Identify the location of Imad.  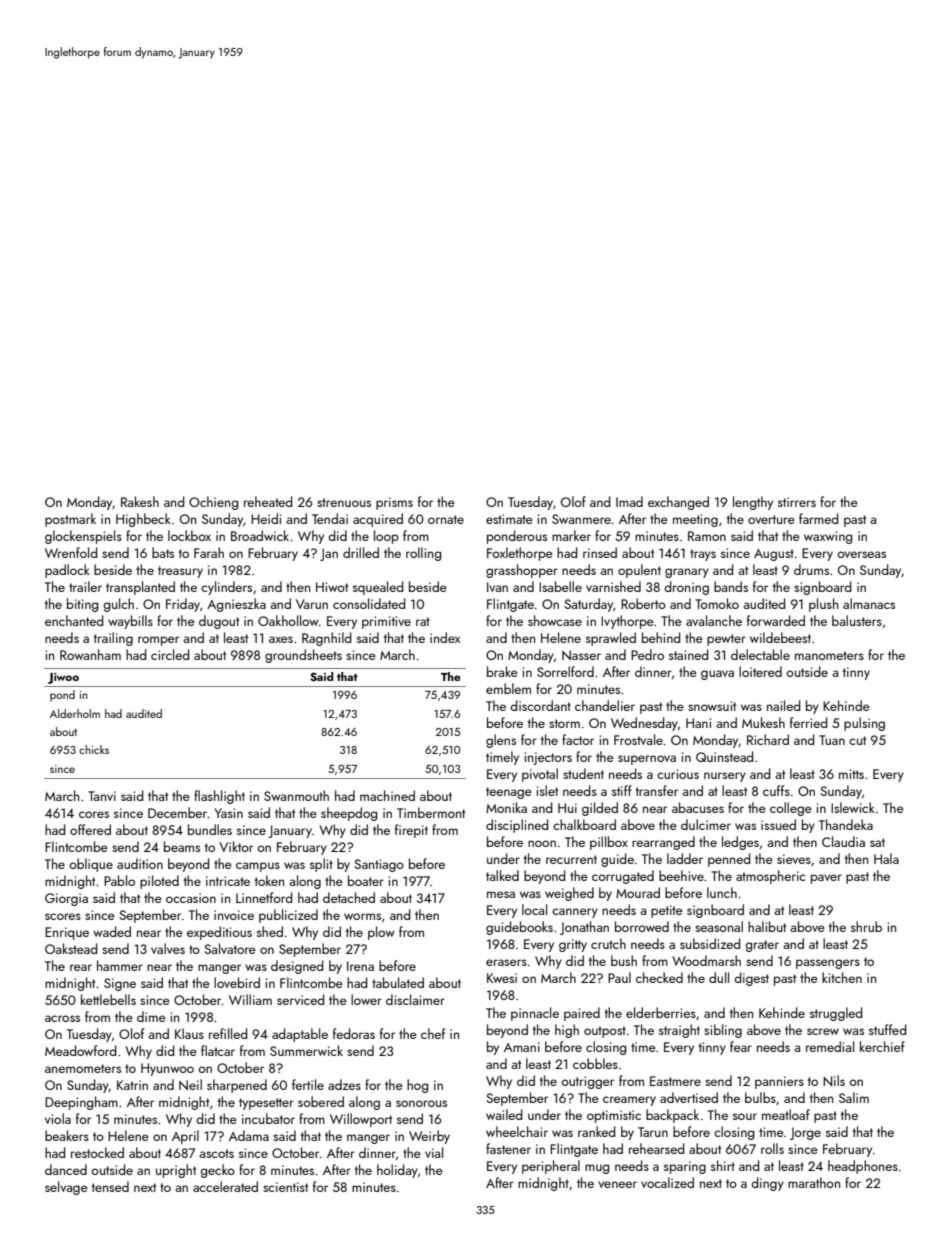
(629, 501).
